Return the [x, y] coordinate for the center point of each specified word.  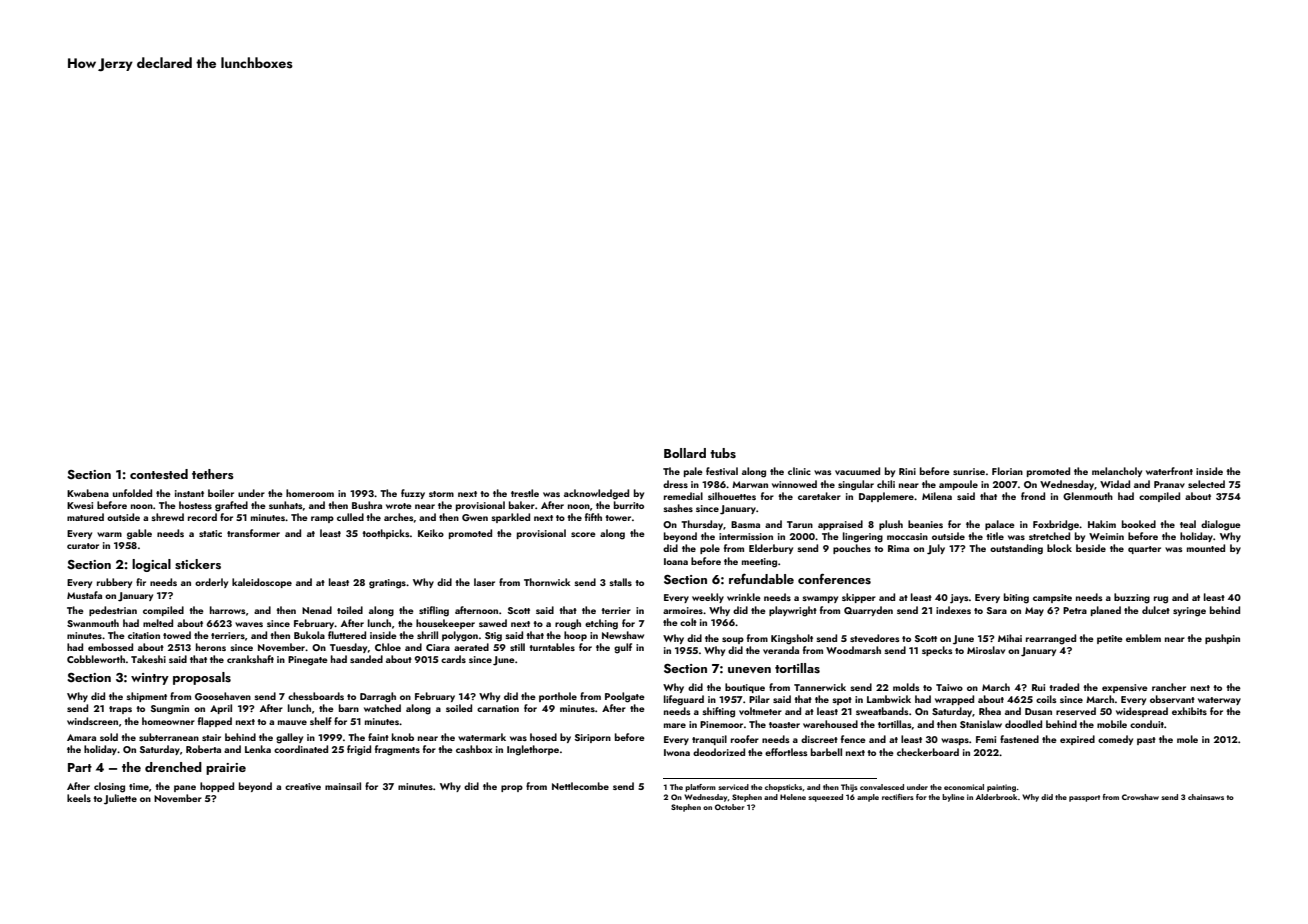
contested [159, 474]
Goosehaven [223, 696]
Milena [937, 496]
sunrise [969, 471]
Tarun [800, 524]
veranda [781, 650]
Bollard [685, 453]
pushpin [1222, 639]
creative [303, 786]
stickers [198, 564]
